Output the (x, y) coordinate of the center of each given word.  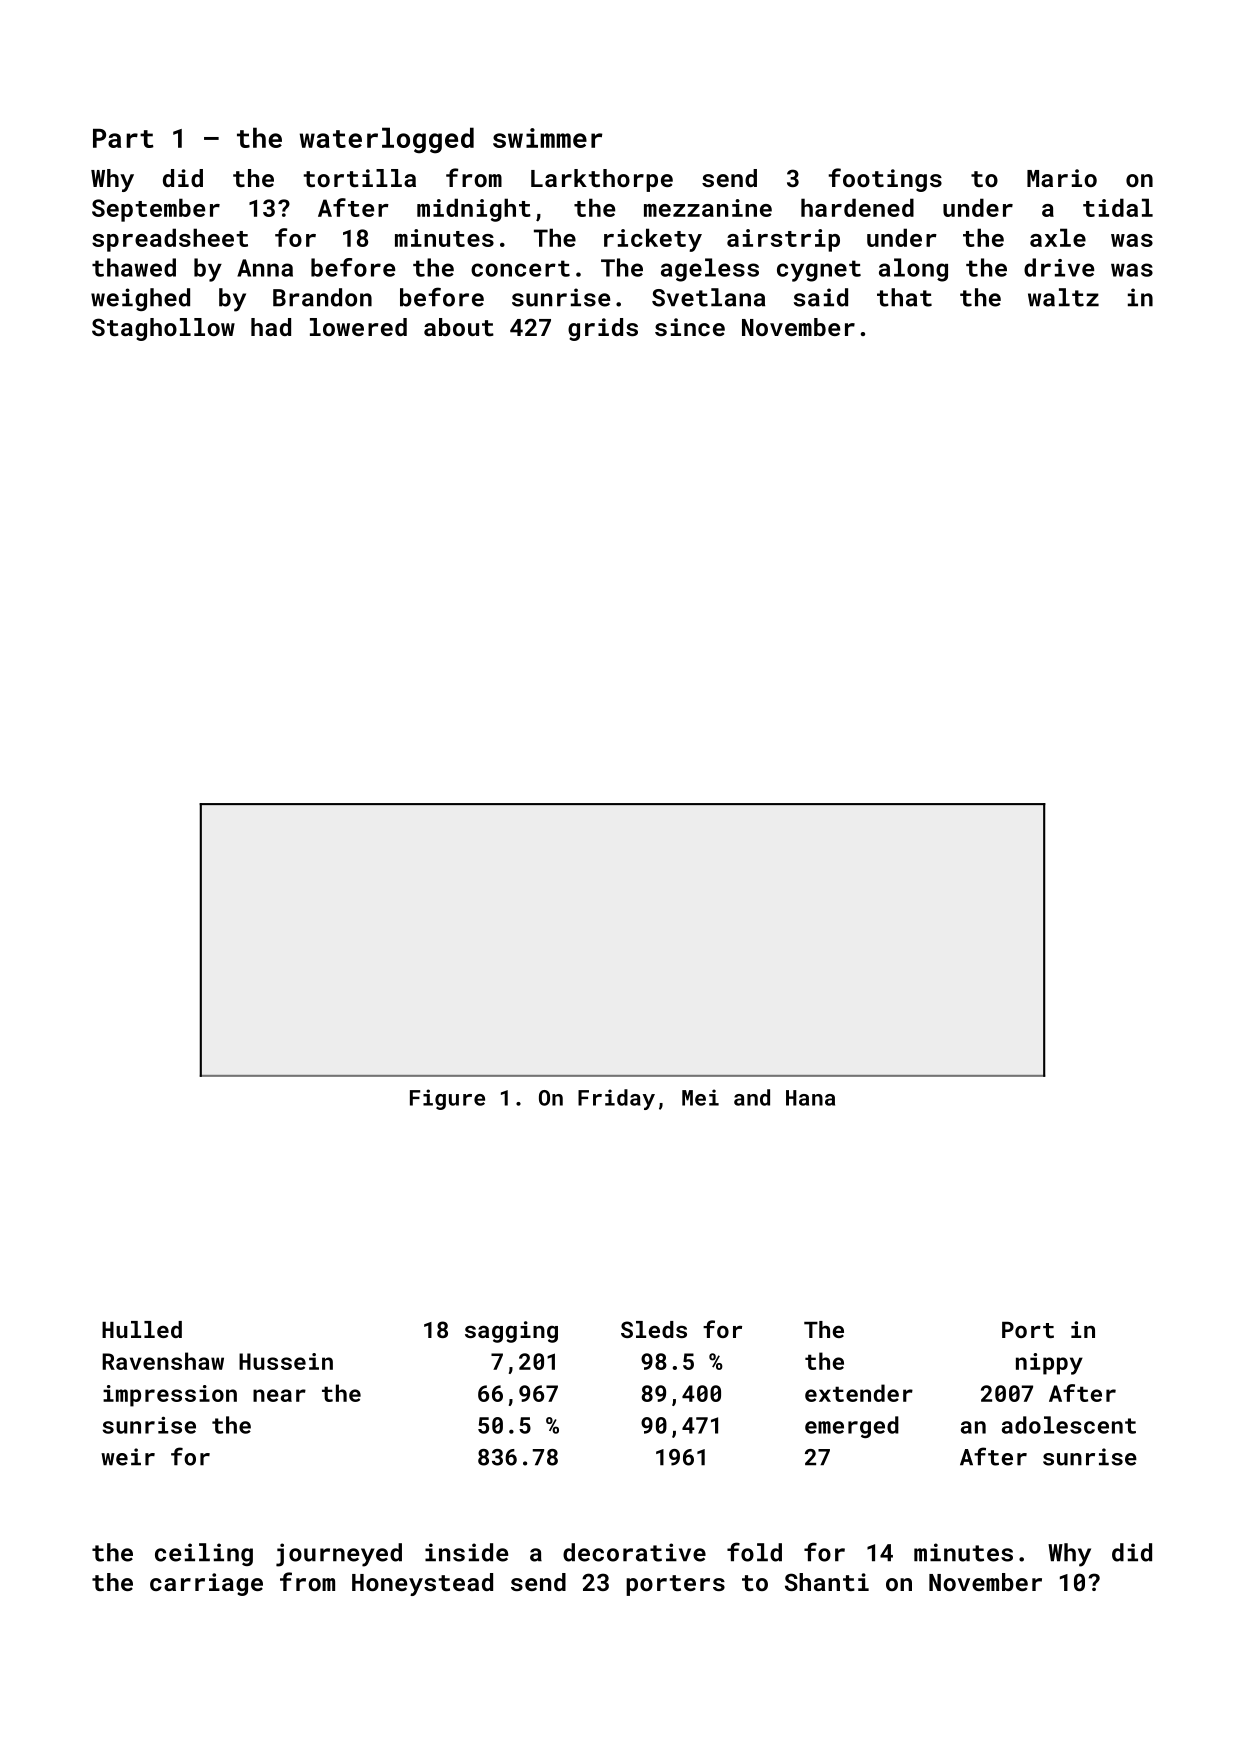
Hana (810, 1098)
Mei (700, 1097)
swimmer (547, 138)
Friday (616, 1099)
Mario (1062, 178)
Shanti (827, 1582)
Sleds (654, 1329)
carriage (206, 1584)
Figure (447, 1099)
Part (123, 138)
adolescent (1069, 1425)
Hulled (142, 1329)
